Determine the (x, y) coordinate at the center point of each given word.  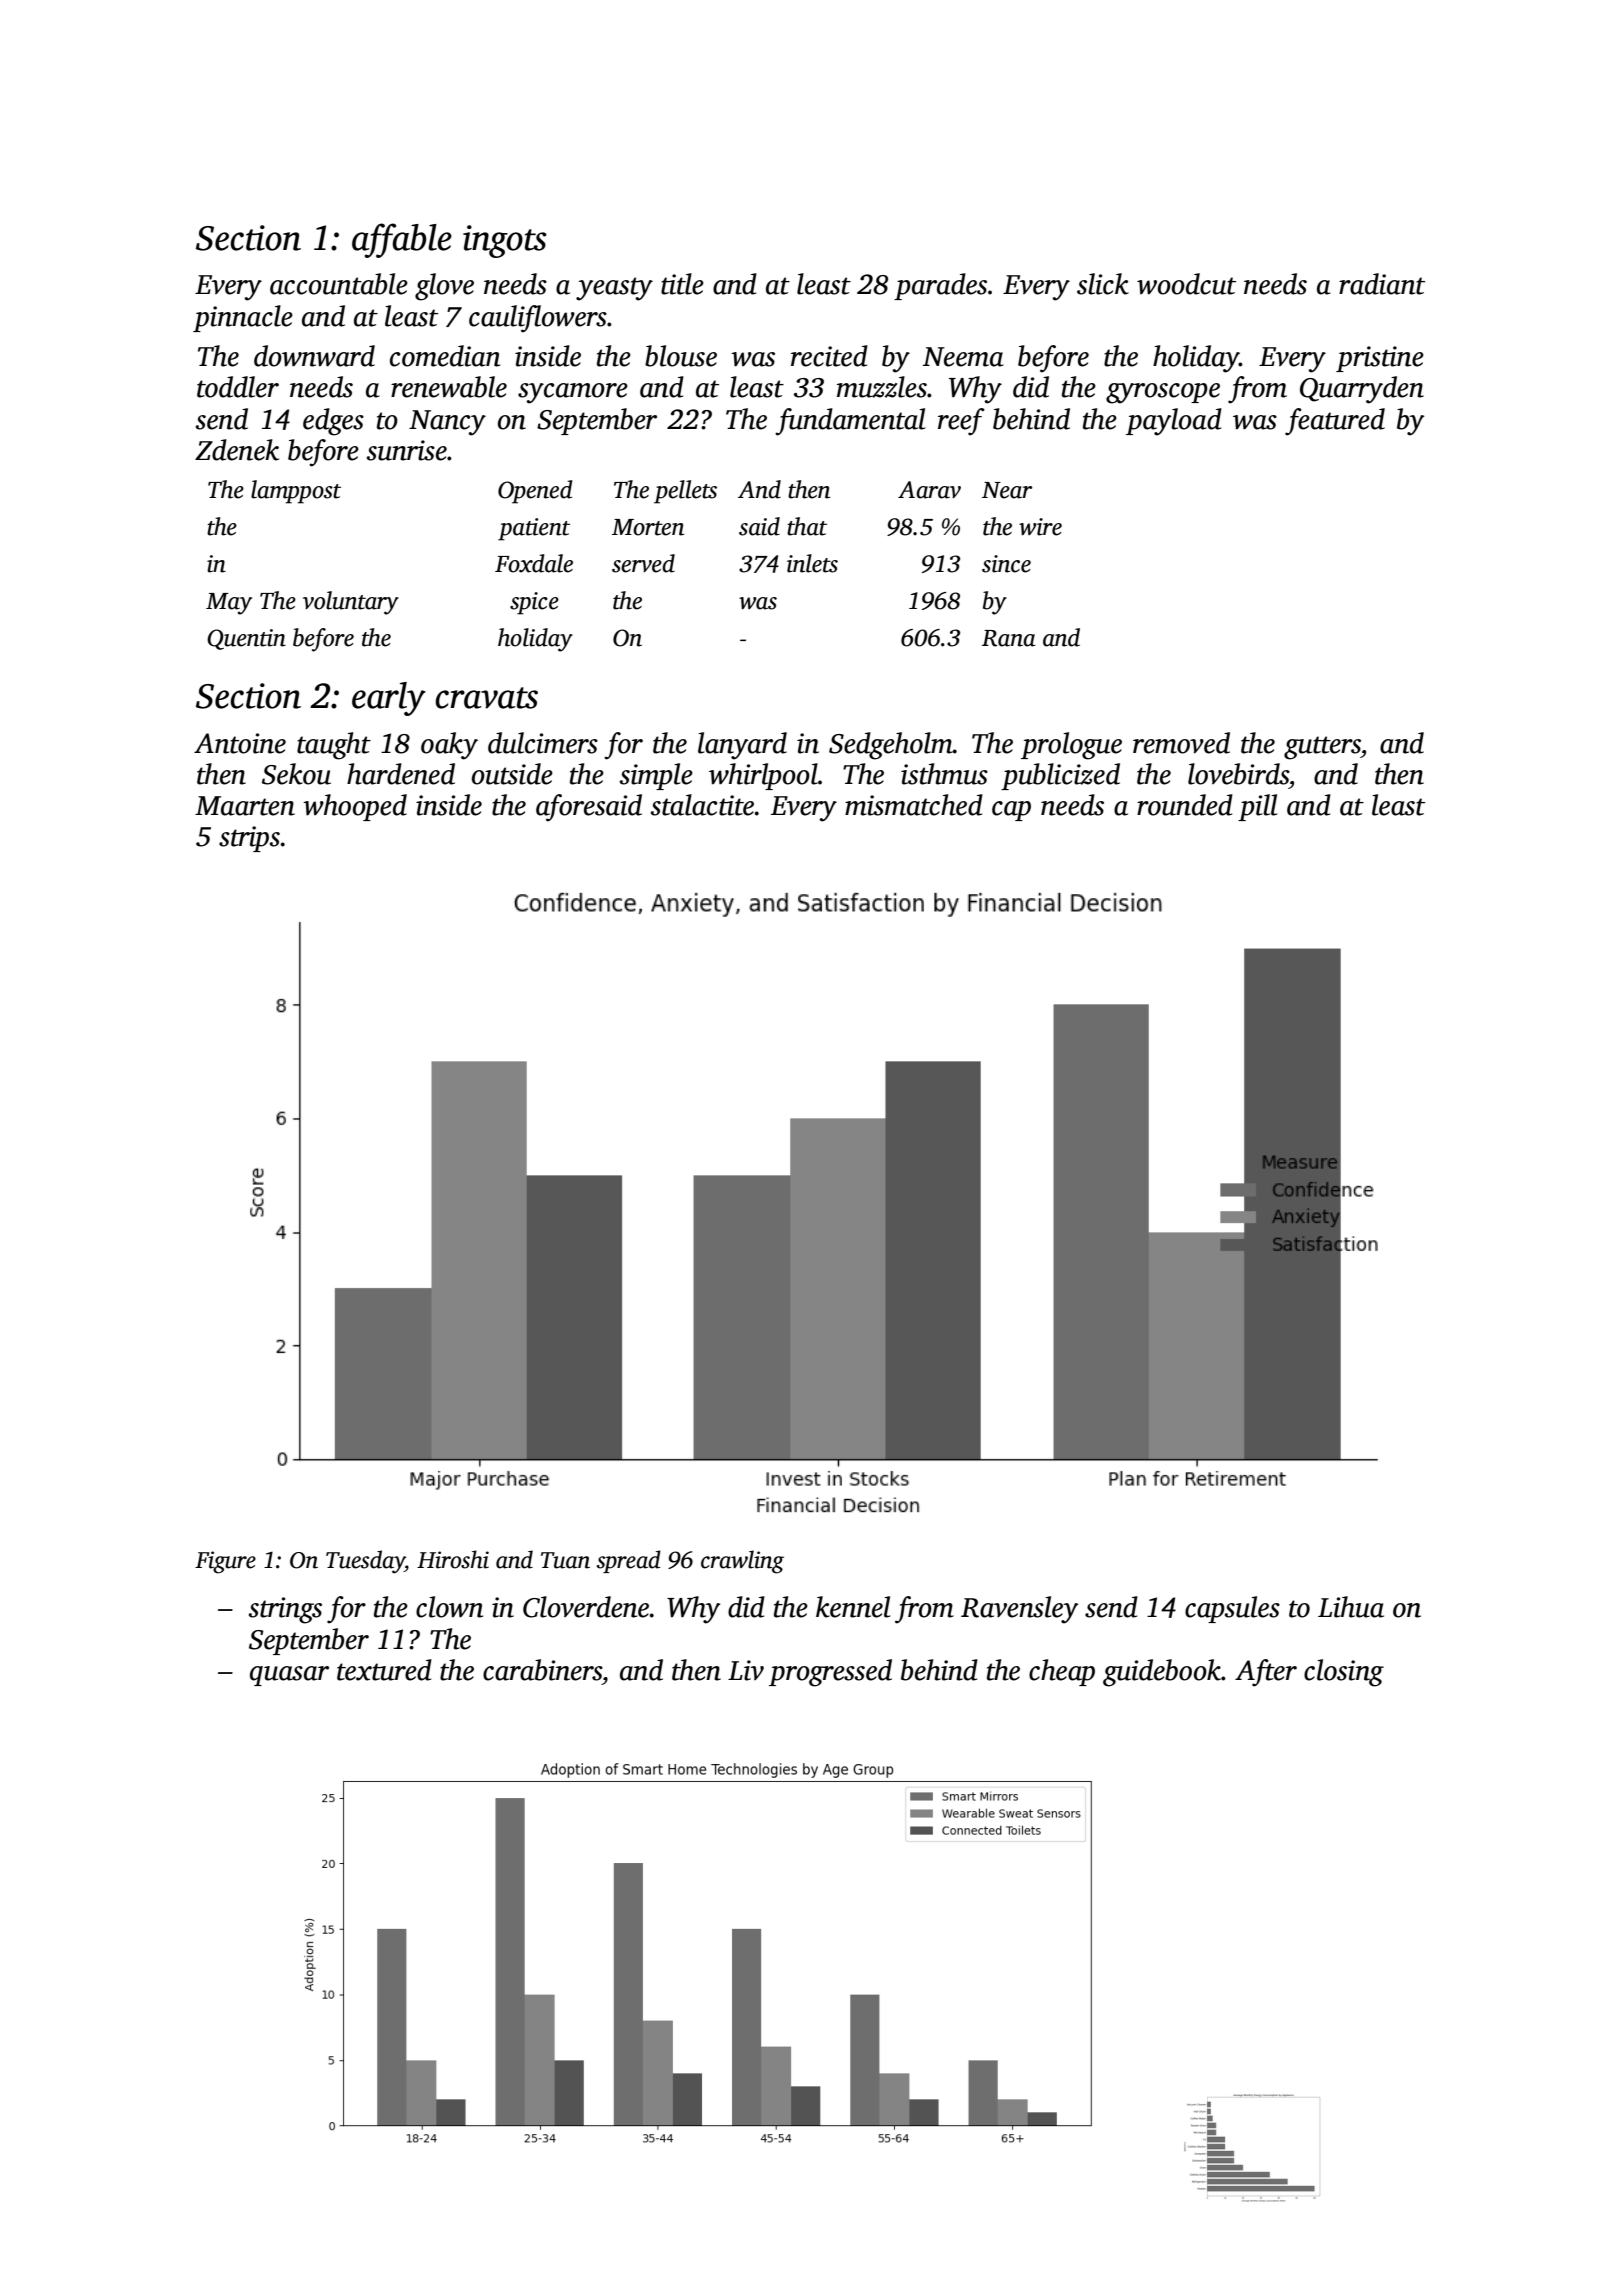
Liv (746, 1670)
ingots (505, 241)
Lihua (1351, 1607)
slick (1103, 284)
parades (940, 286)
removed (1181, 743)
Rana (1009, 638)
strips (249, 839)
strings (285, 1610)
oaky (449, 746)
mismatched (914, 805)
